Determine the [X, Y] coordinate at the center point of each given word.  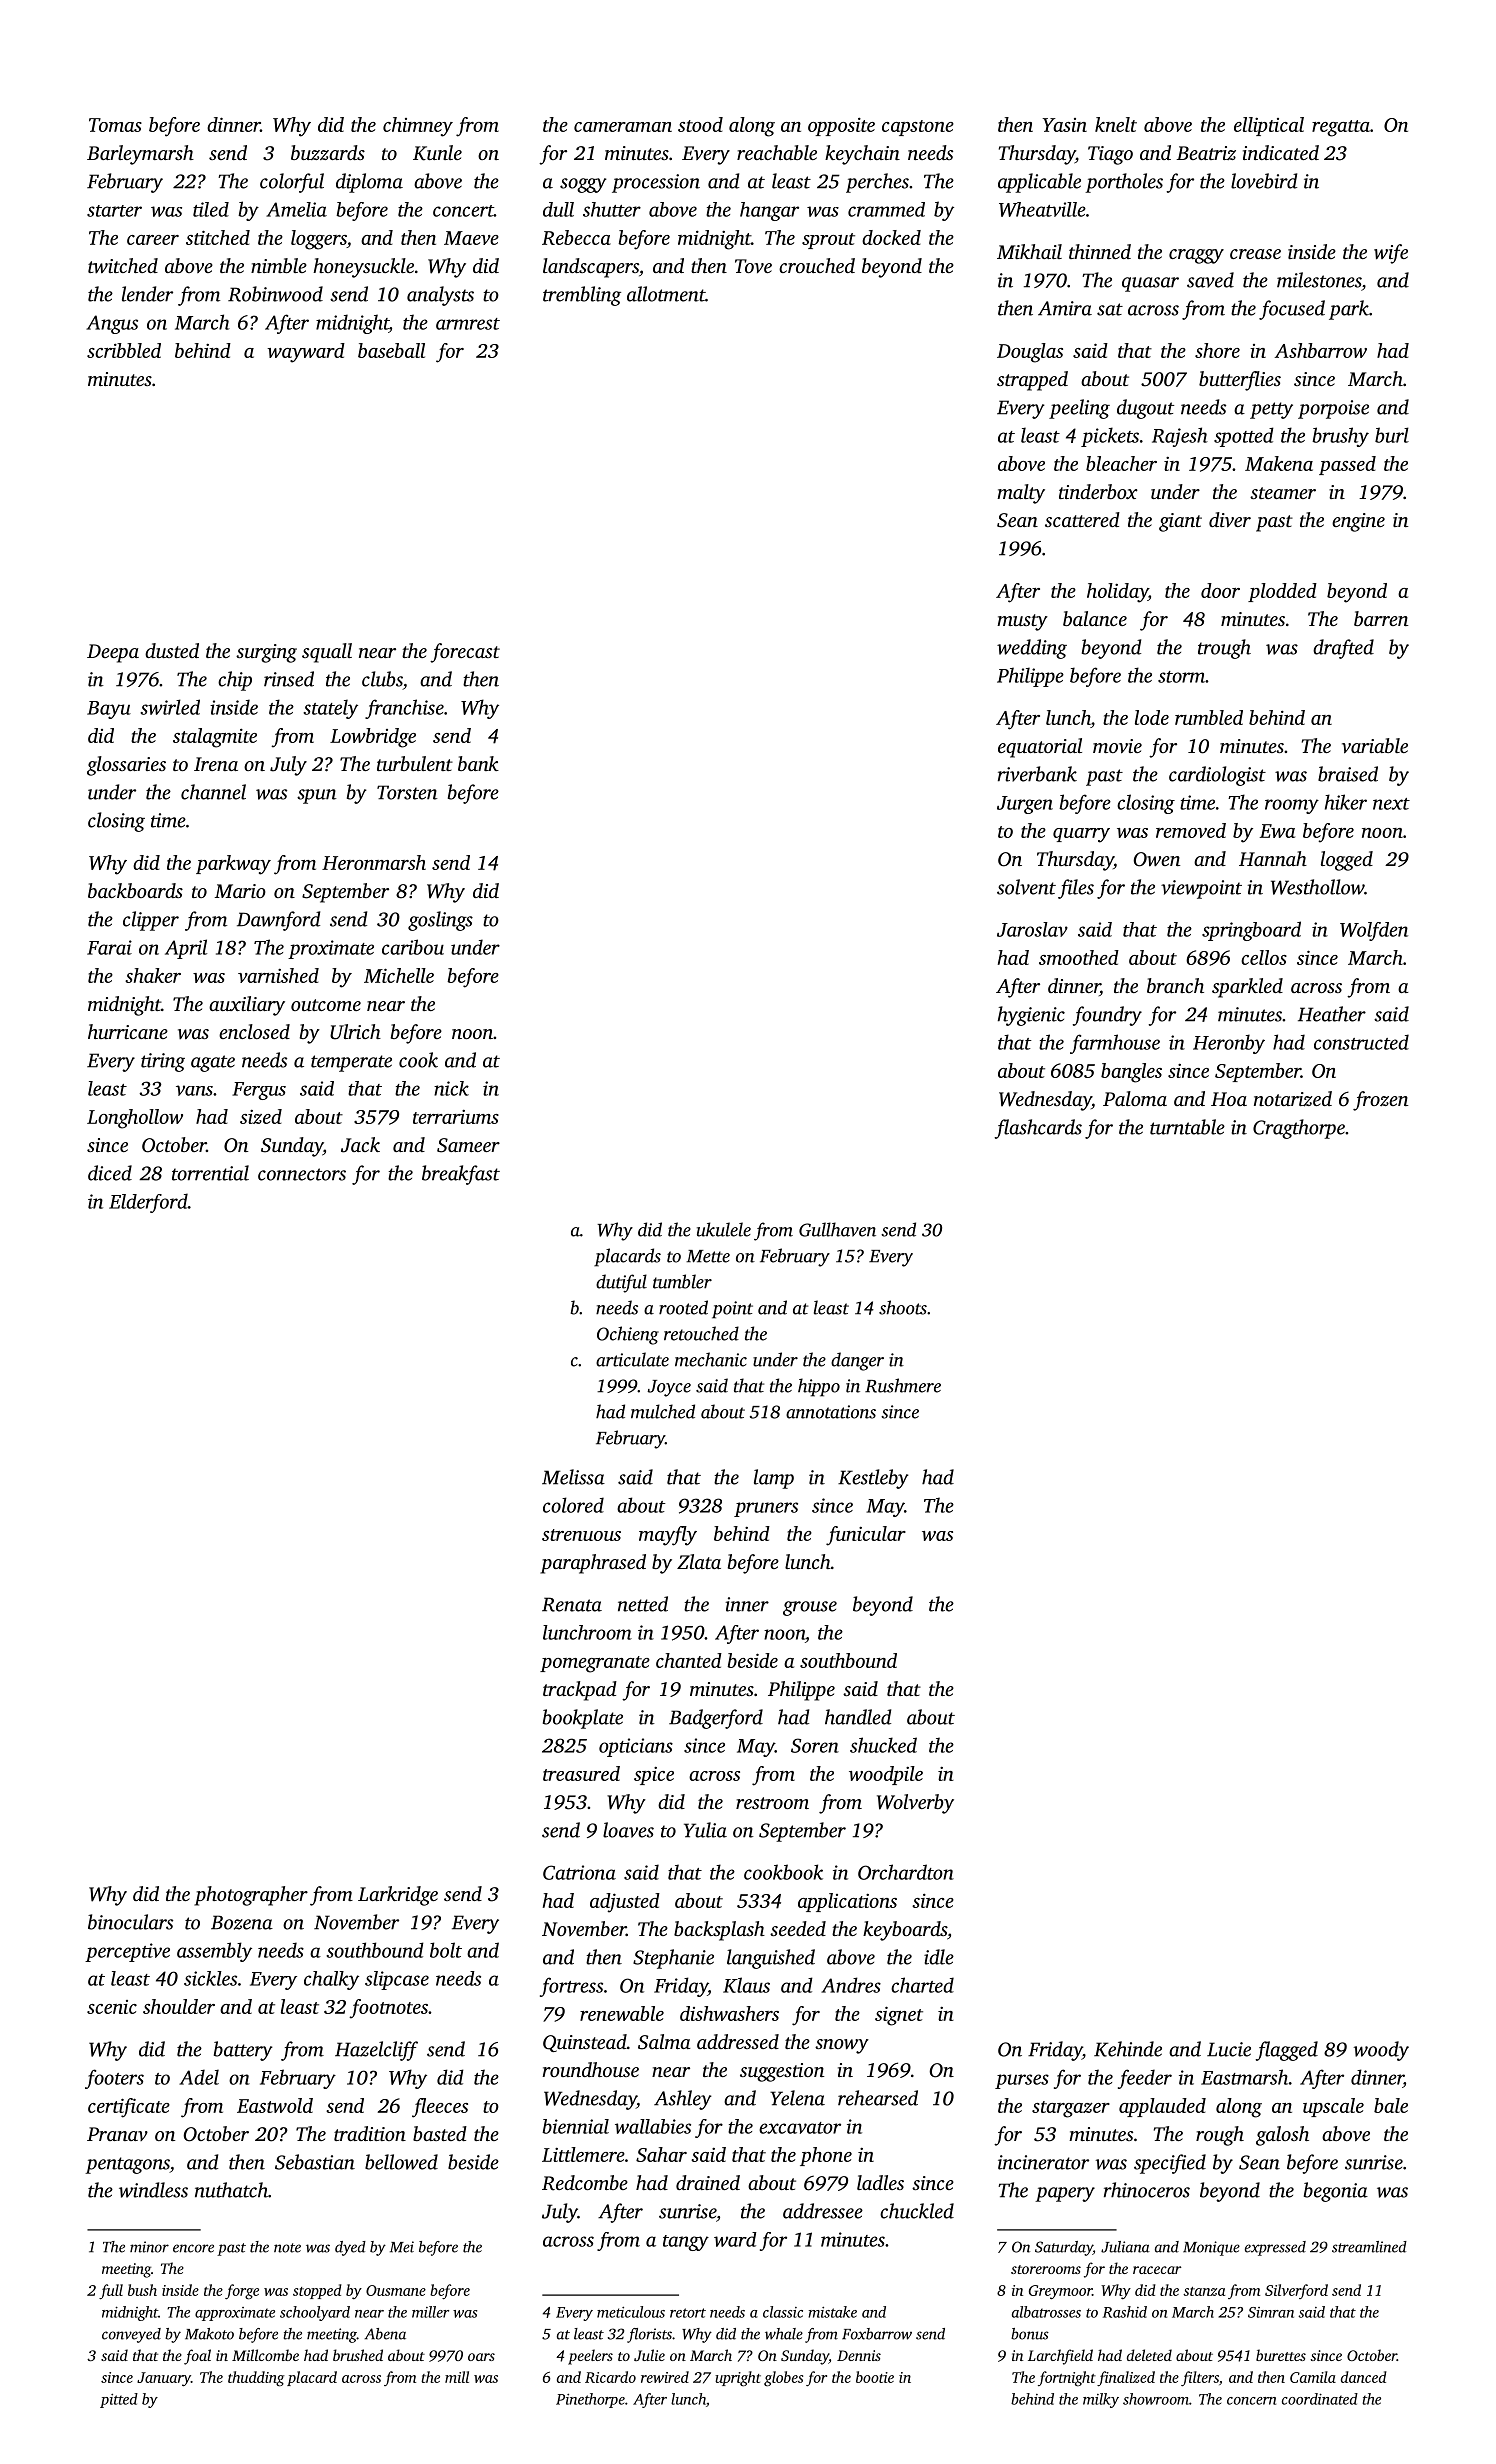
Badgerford [716, 1719]
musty [1022, 622]
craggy [1196, 256]
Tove [753, 266]
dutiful [621, 1283]
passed [1347, 465]
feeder [1145, 2079]
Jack [360, 1145]
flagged [1286, 2051]
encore [193, 2248]
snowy [842, 2046]
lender [147, 294]
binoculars [130, 1922]
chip [235, 681]
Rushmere [903, 1385]
